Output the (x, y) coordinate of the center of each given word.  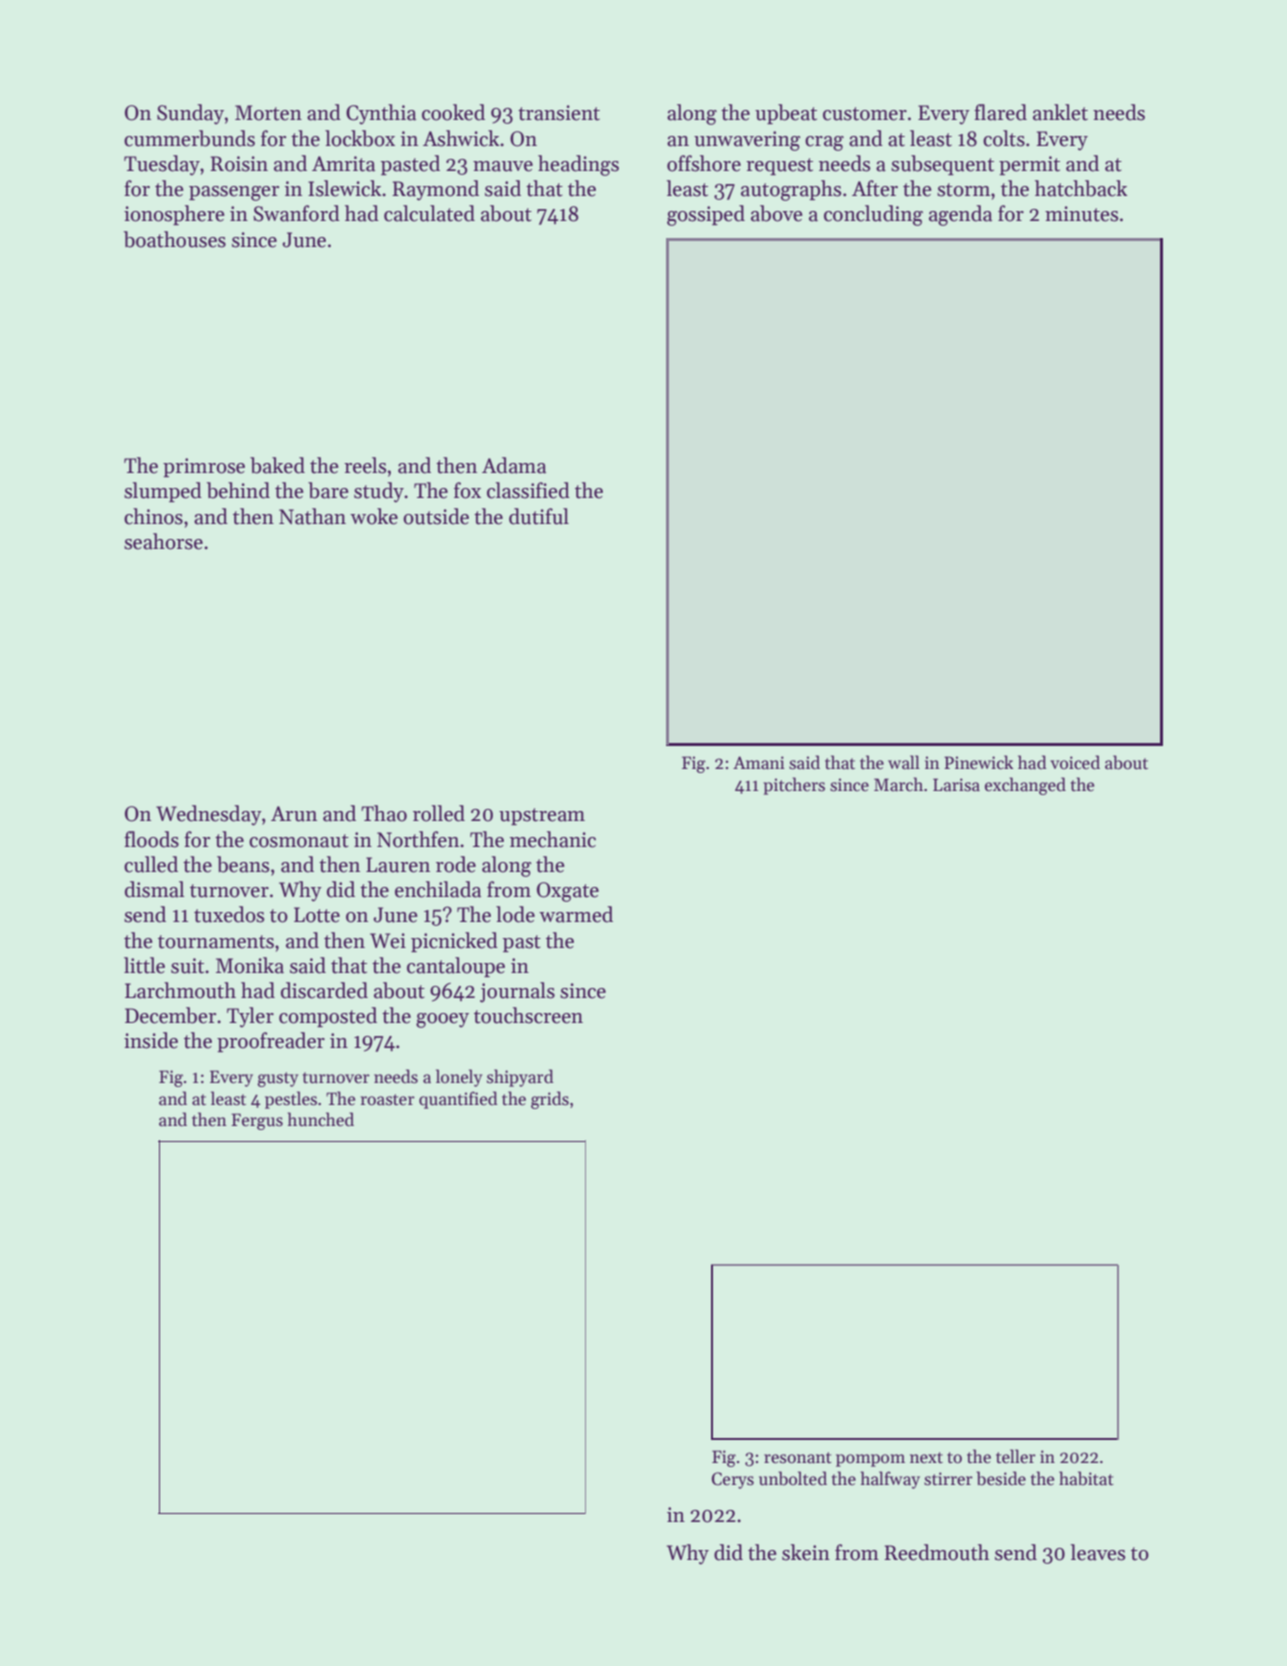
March (898, 784)
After (875, 188)
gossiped (706, 215)
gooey (442, 1020)
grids (550, 1100)
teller (1016, 1456)
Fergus (257, 1121)
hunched (321, 1119)
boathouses (175, 239)
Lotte (317, 915)
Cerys (733, 1480)
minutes (1081, 214)
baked (277, 465)
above (777, 213)
